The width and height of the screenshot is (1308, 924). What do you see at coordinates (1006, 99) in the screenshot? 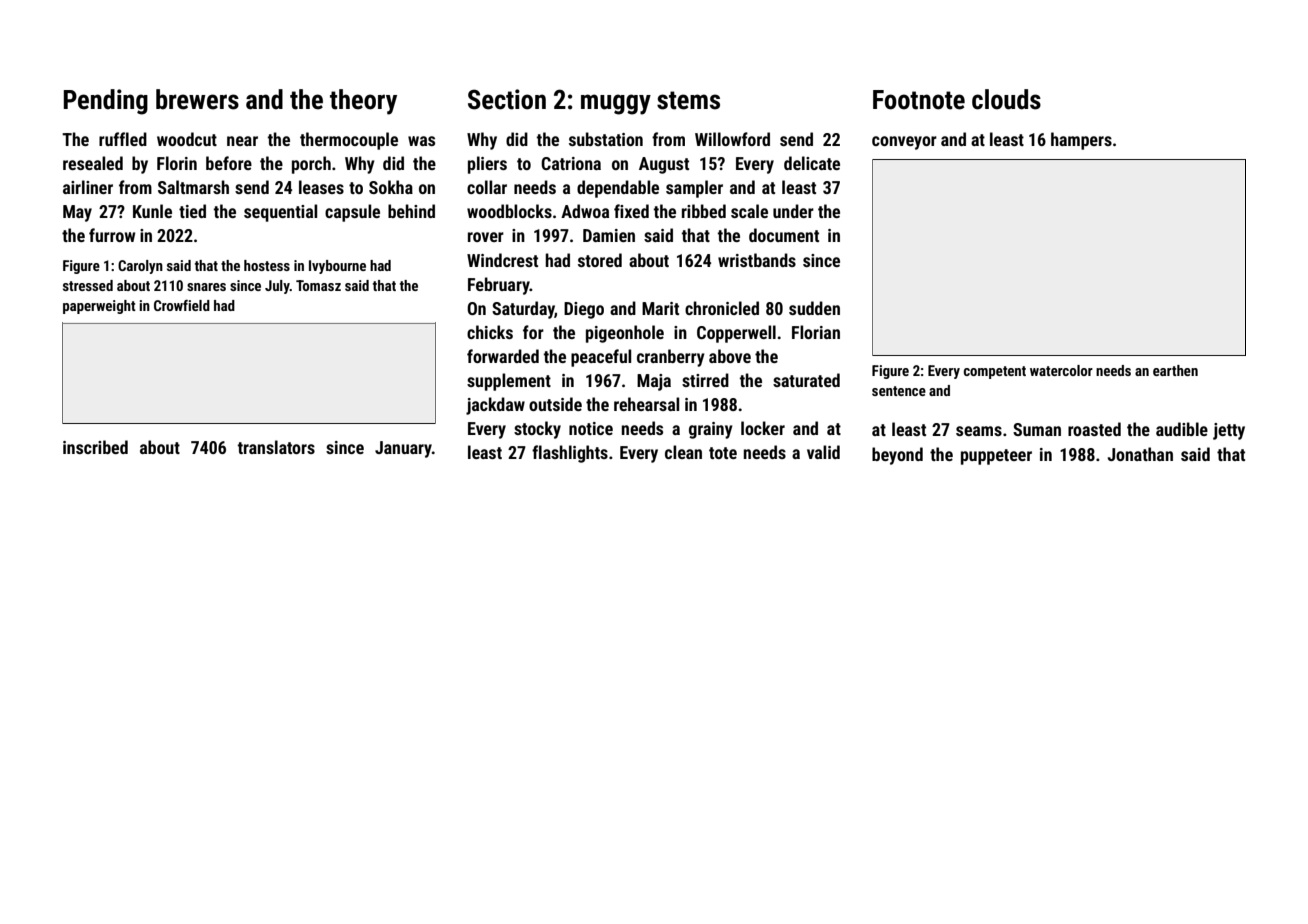
I see `clouds` at bounding box center [1006, 99].
